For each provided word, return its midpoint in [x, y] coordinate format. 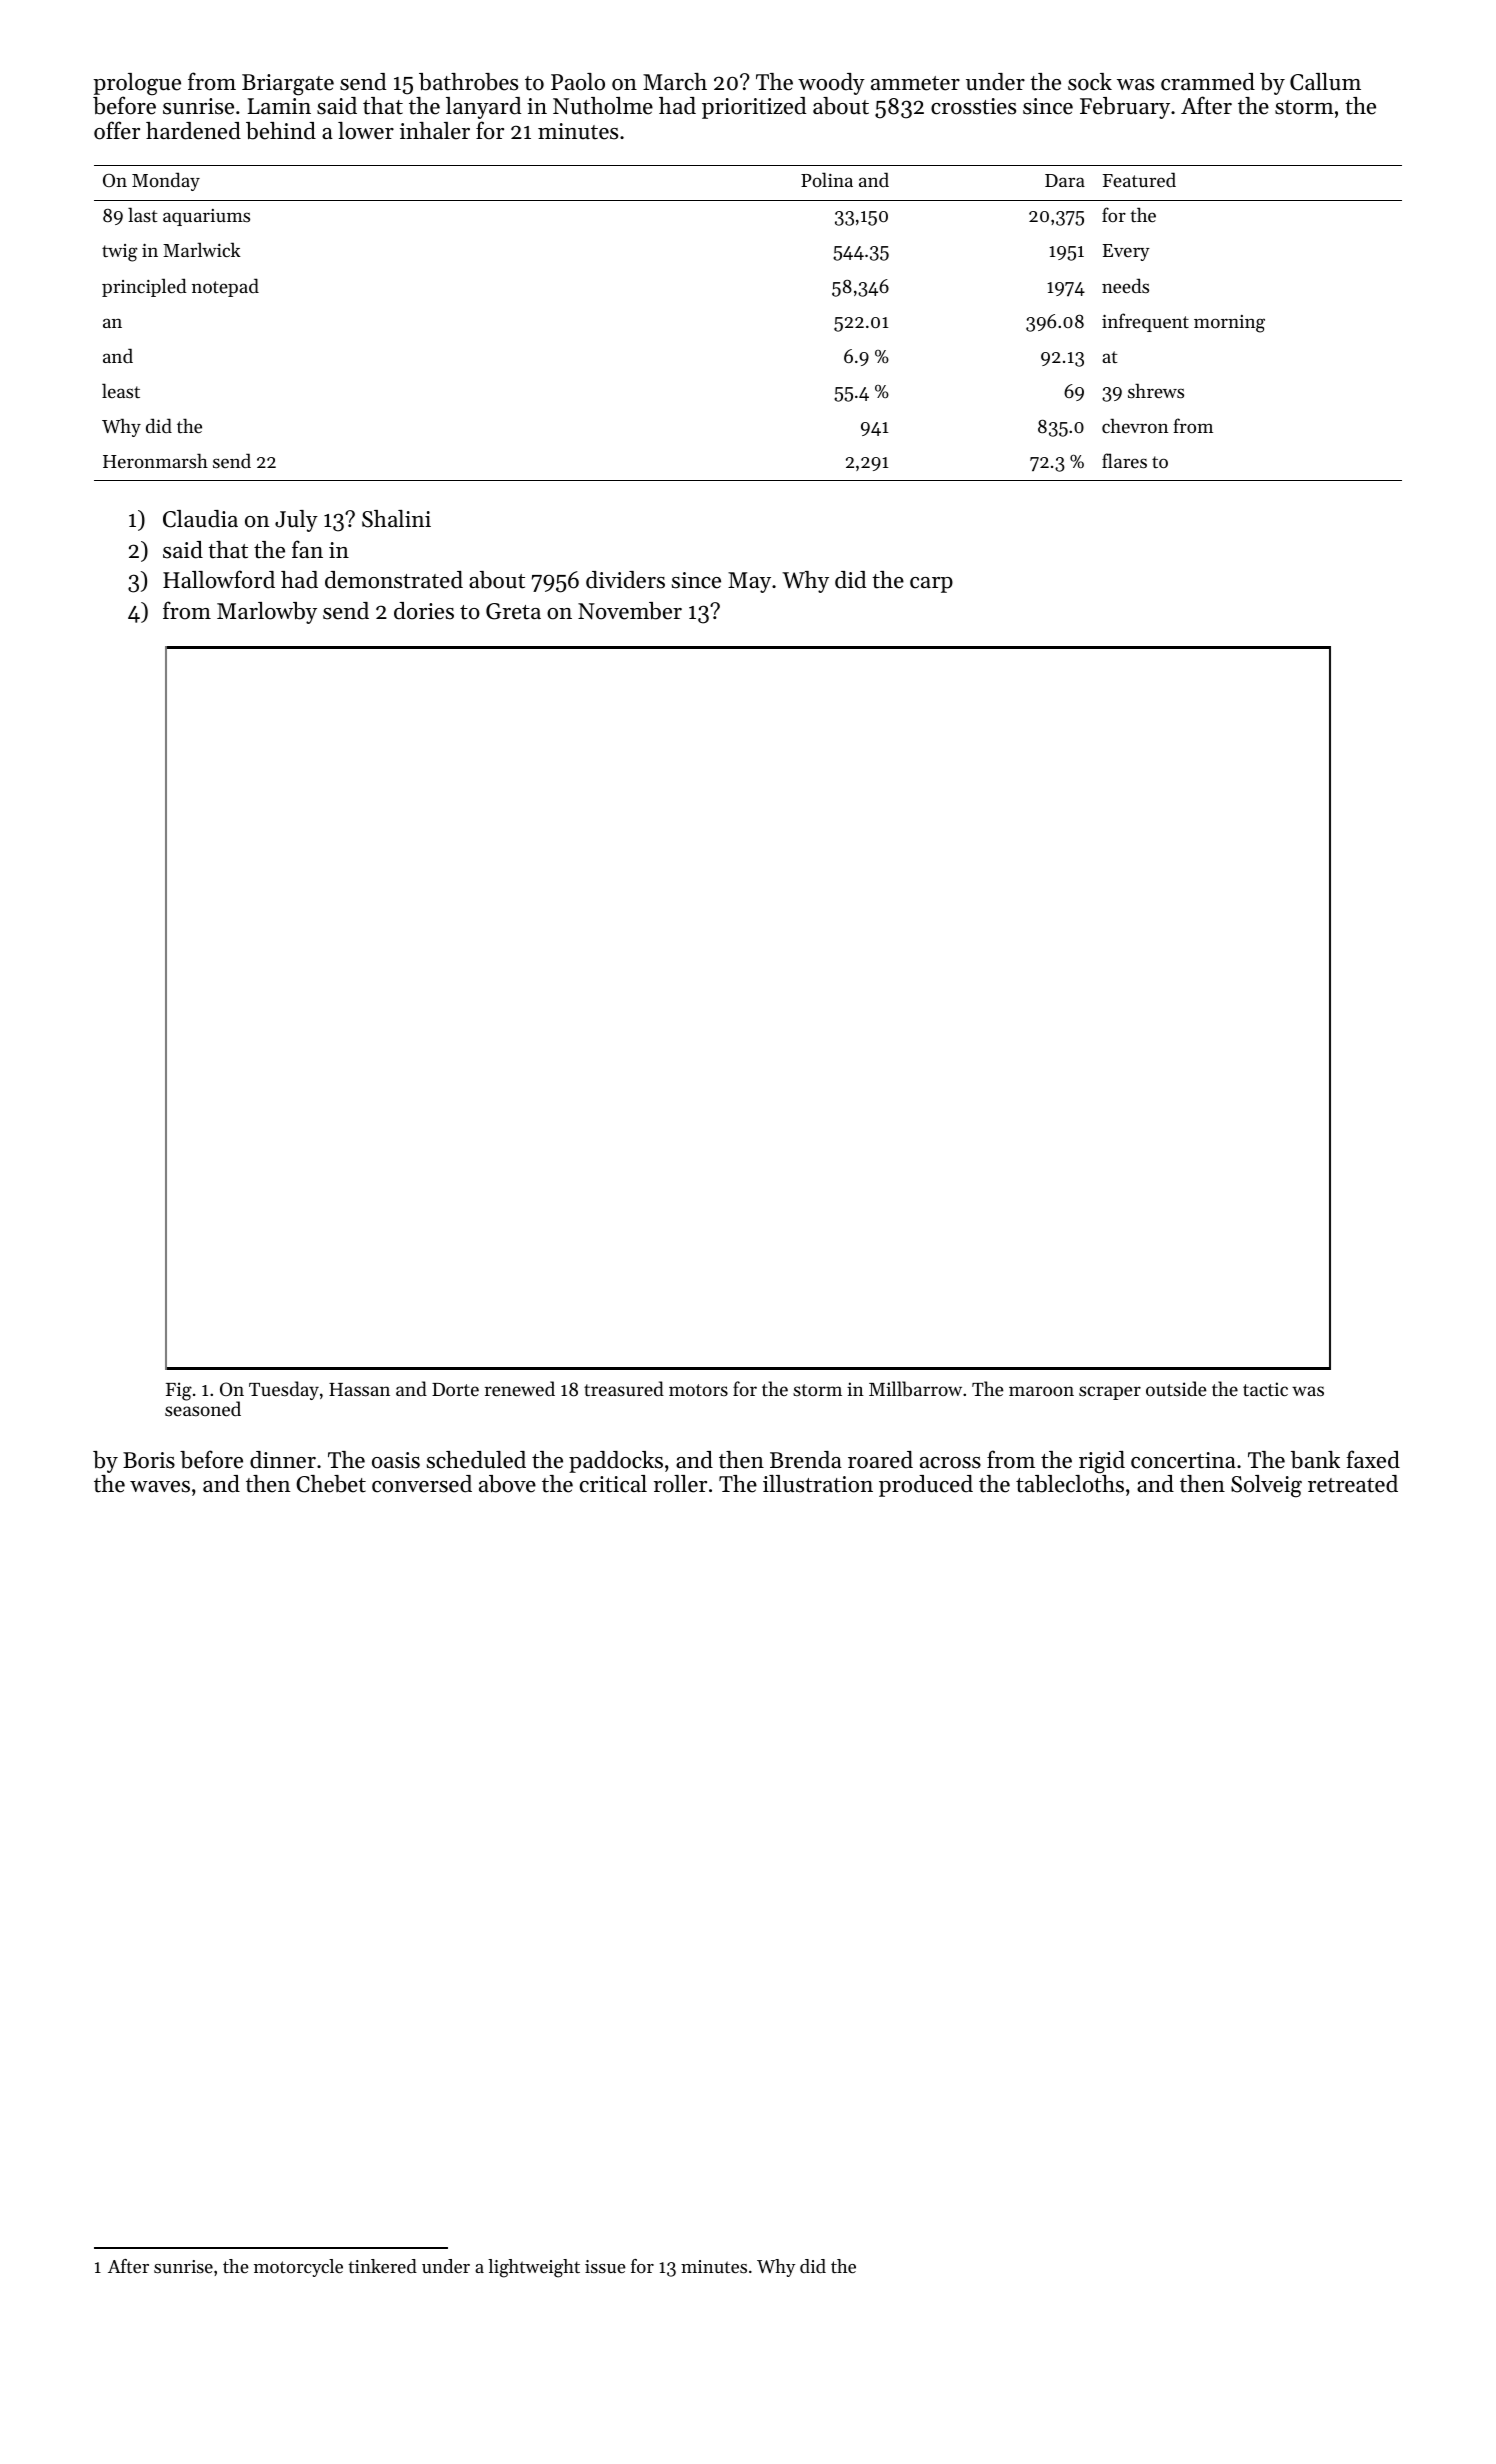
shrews [1156, 391]
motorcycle [298, 2268]
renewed [520, 1388]
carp [931, 585]
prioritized [754, 108]
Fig [179, 1391]
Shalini [396, 519]
